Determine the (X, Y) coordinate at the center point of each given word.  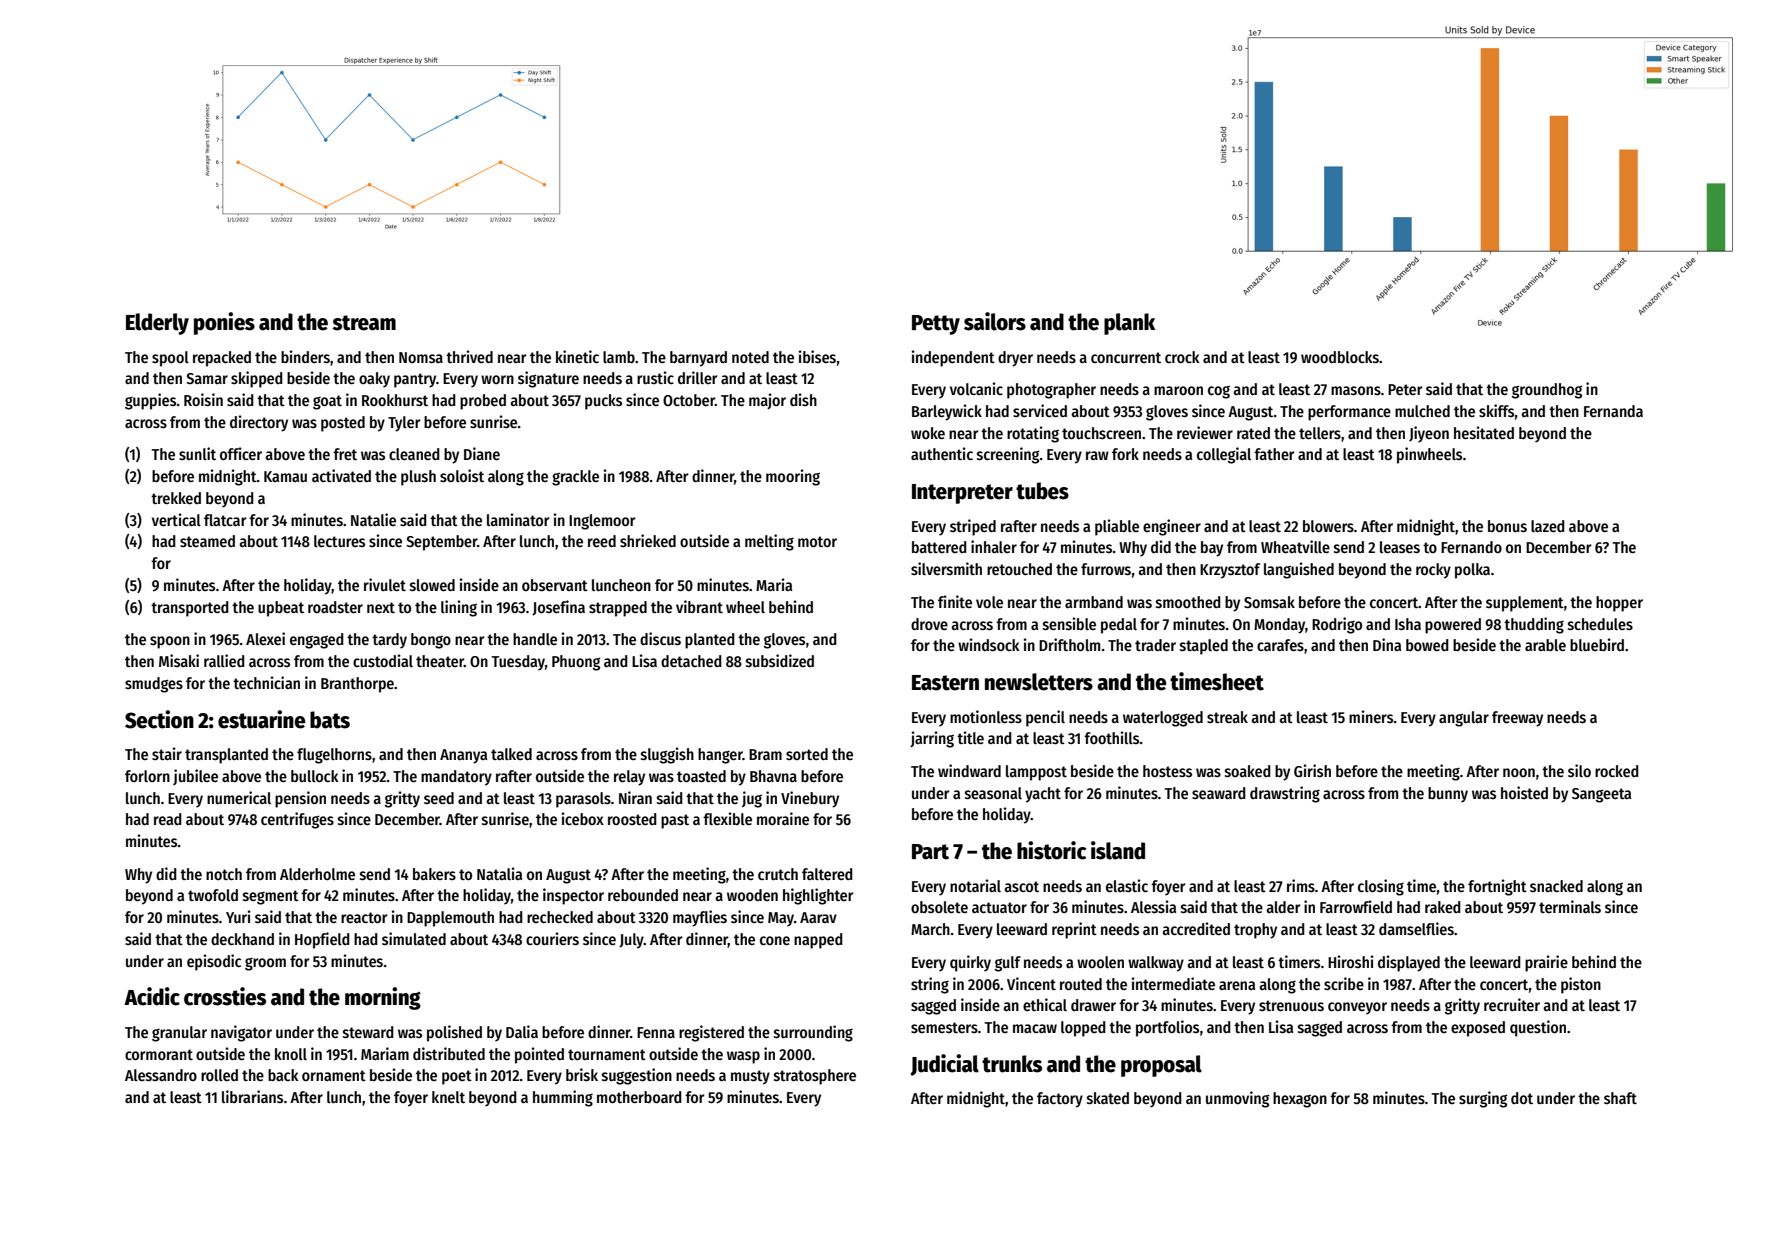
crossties (225, 996)
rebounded (643, 895)
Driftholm (1069, 644)
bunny (1448, 795)
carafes (1280, 645)
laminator (518, 519)
